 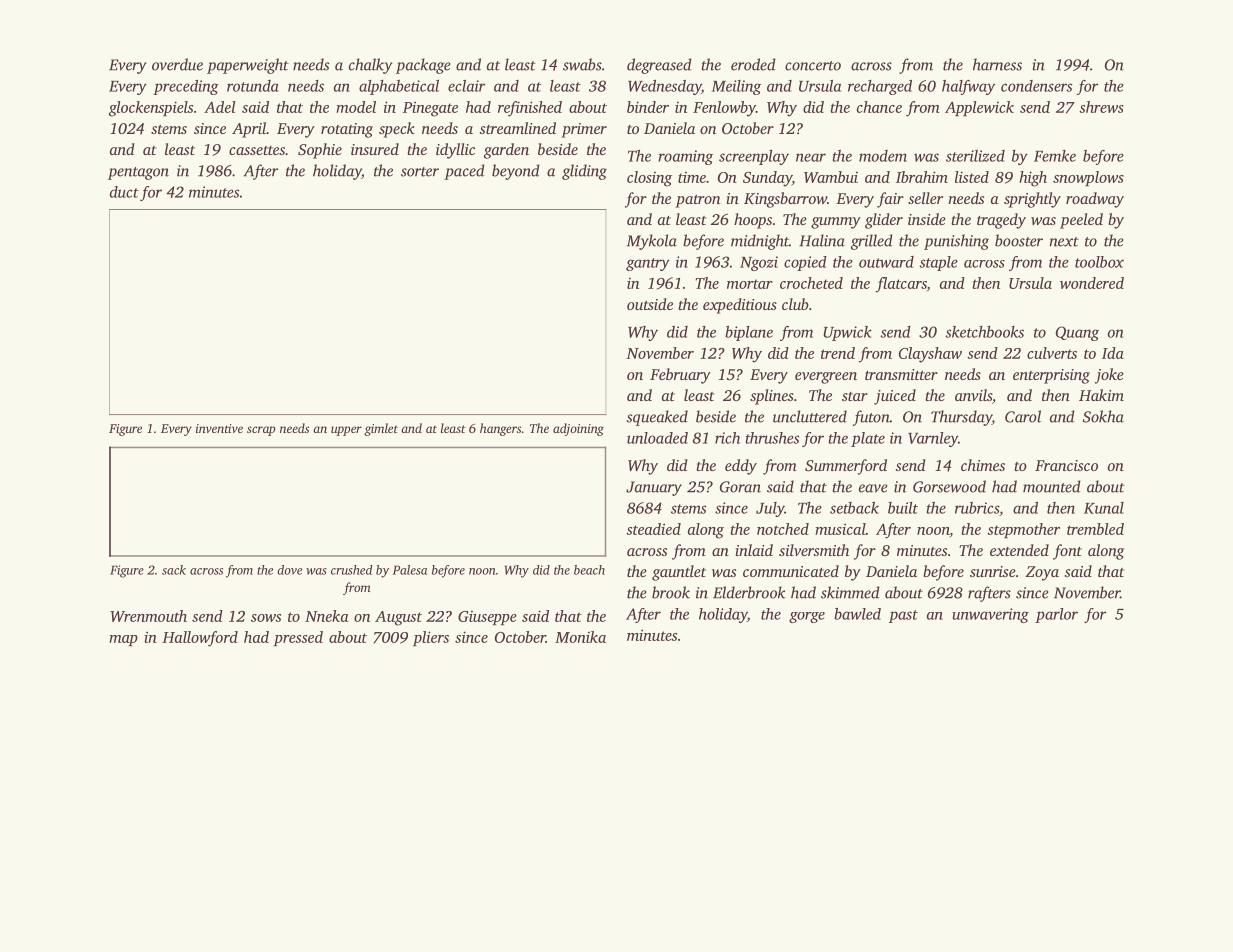 What do you see at coordinates (653, 529) in the page?
I see `steadied` at bounding box center [653, 529].
